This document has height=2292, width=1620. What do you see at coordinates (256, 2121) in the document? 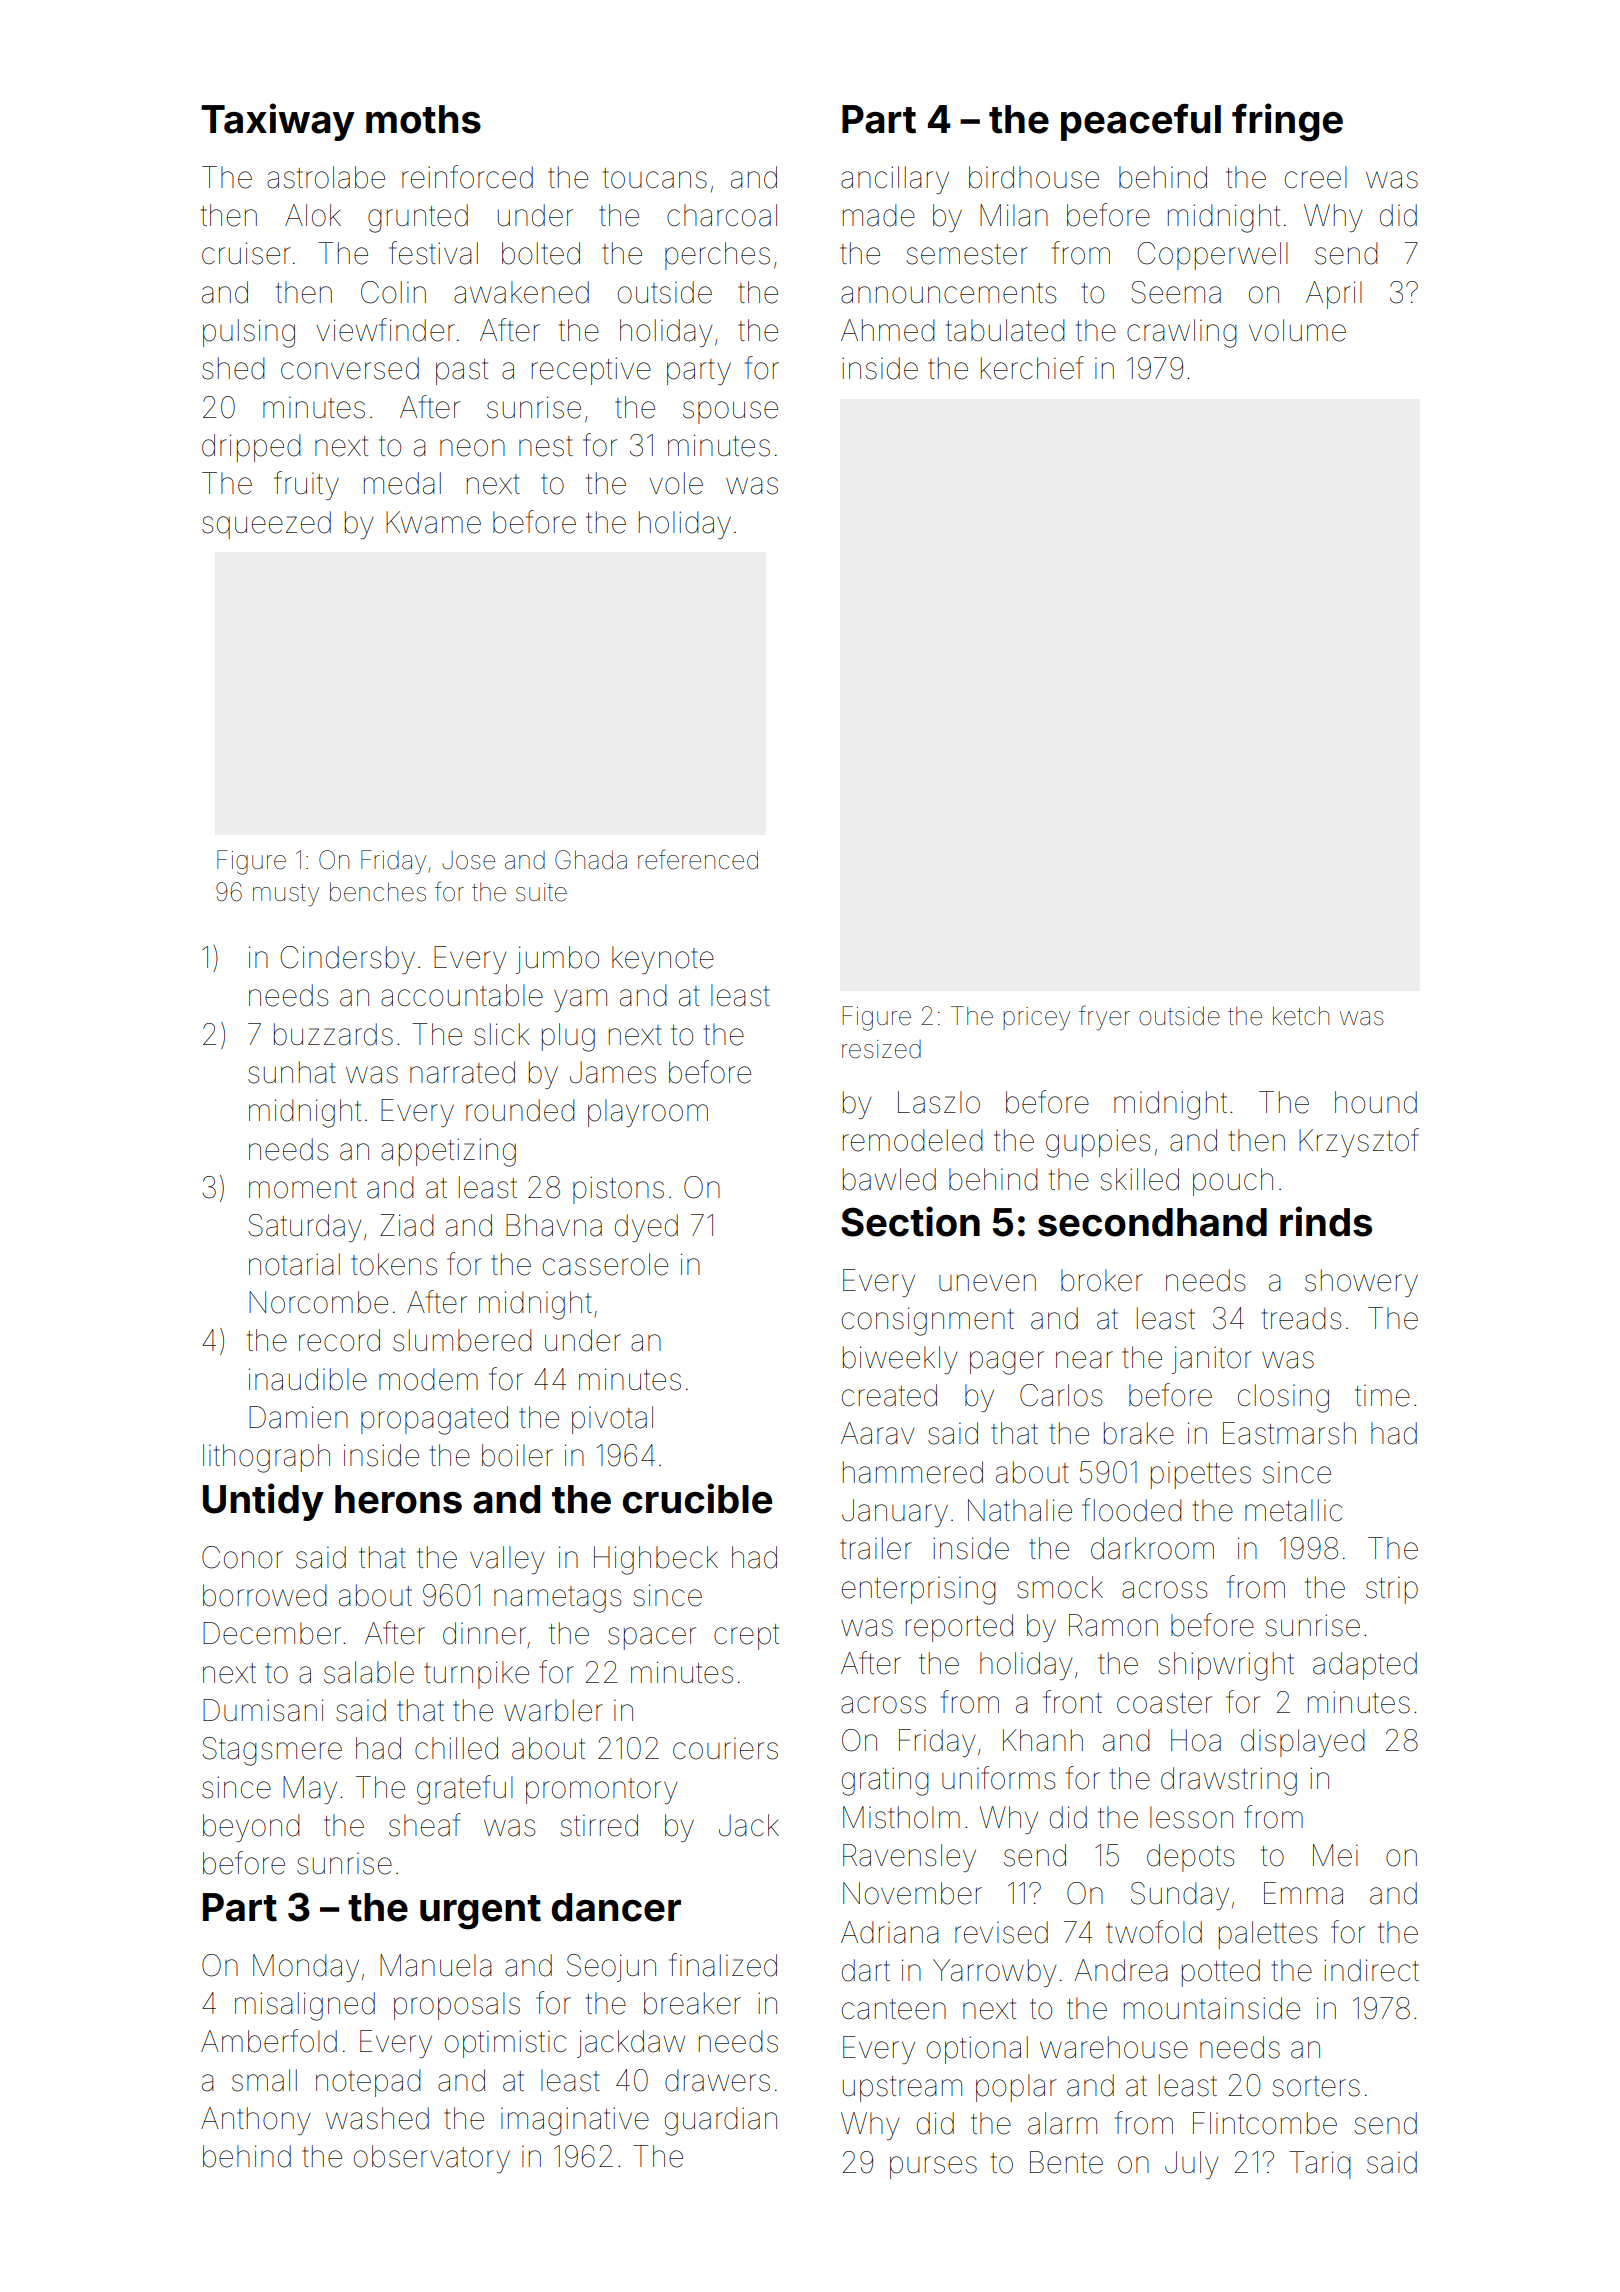
I see `Anthony` at bounding box center [256, 2121].
